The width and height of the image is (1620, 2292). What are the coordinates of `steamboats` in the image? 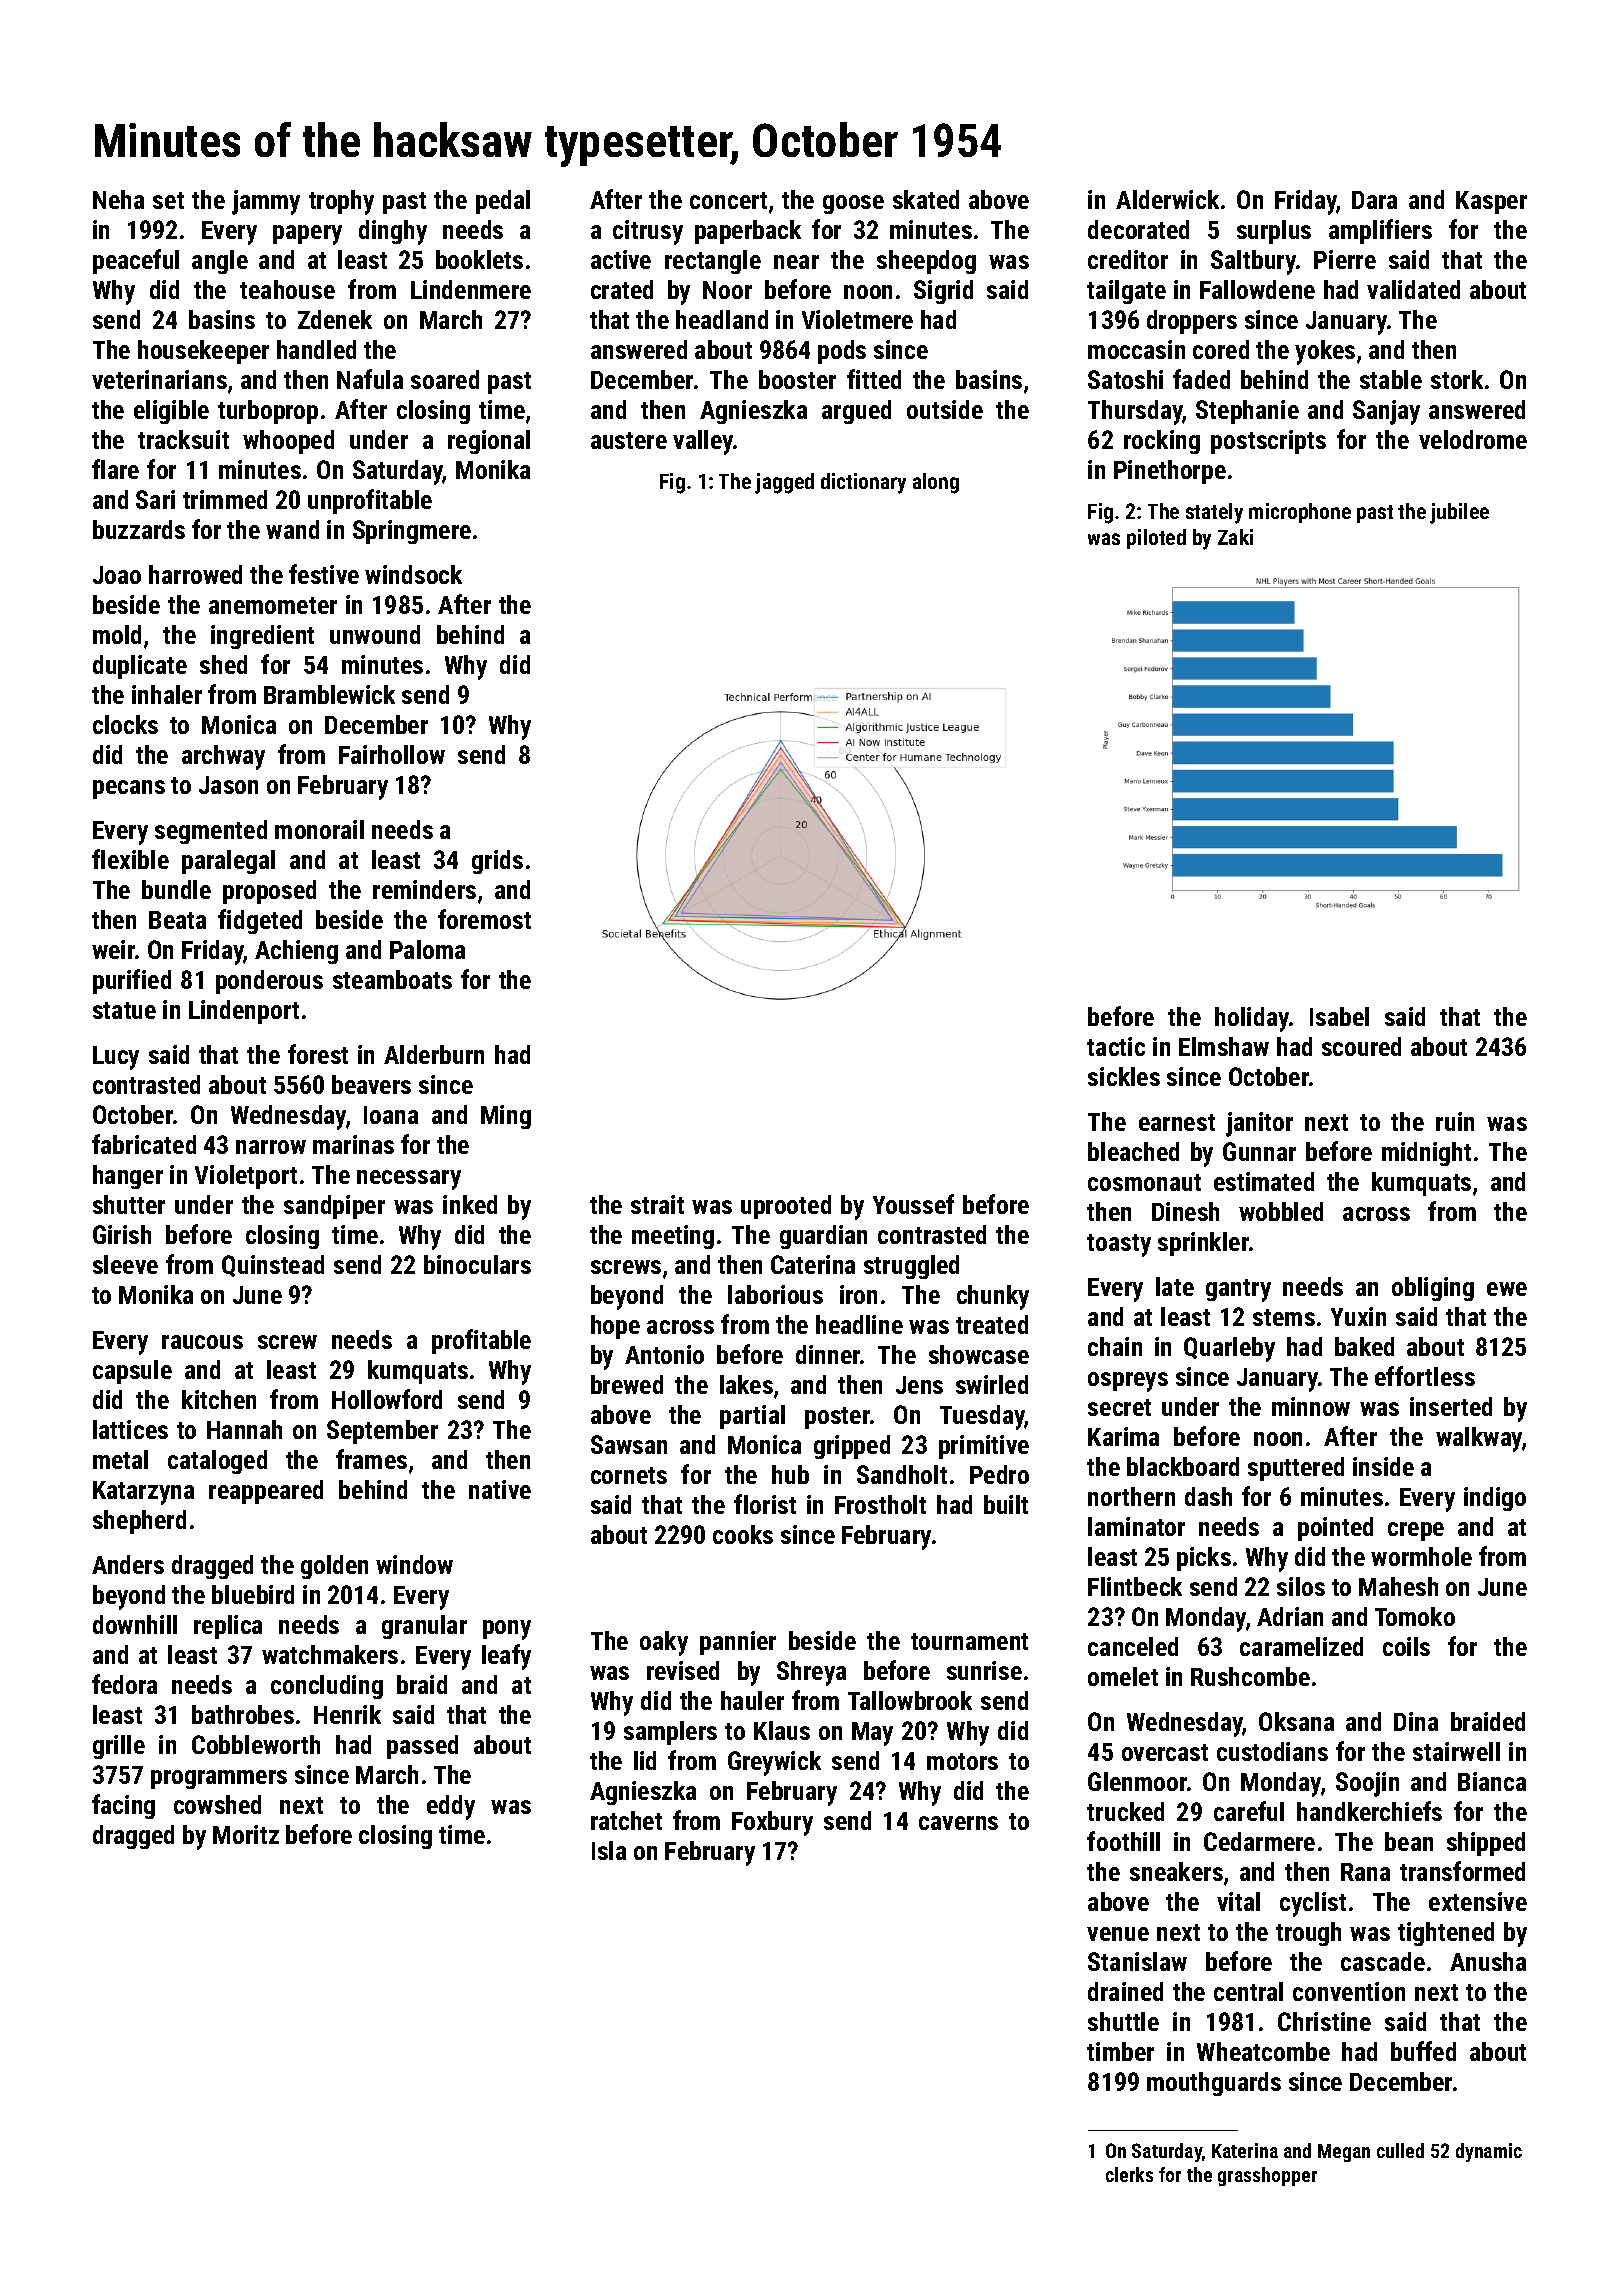 It's located at (392, 979).
